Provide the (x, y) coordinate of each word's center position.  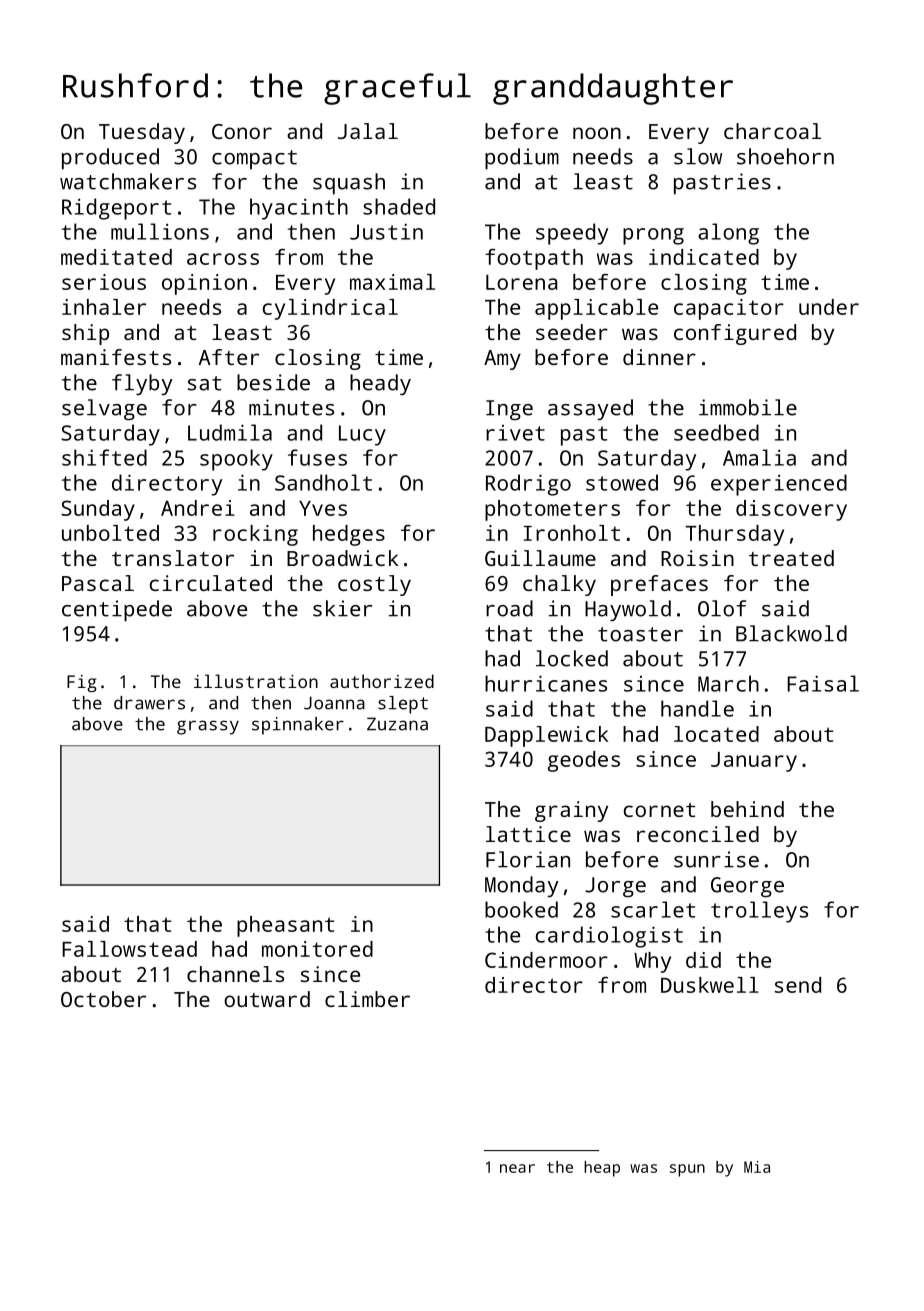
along (728, 234)
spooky (236, 460)
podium (522, 159)
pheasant (285, 926)
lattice (528, 834)
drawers (149, 703)
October (103, 999)
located (716, 734)
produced (110, 159)
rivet (515, 433)
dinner (659, 357)
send (798, 985)
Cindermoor (546, 960)
